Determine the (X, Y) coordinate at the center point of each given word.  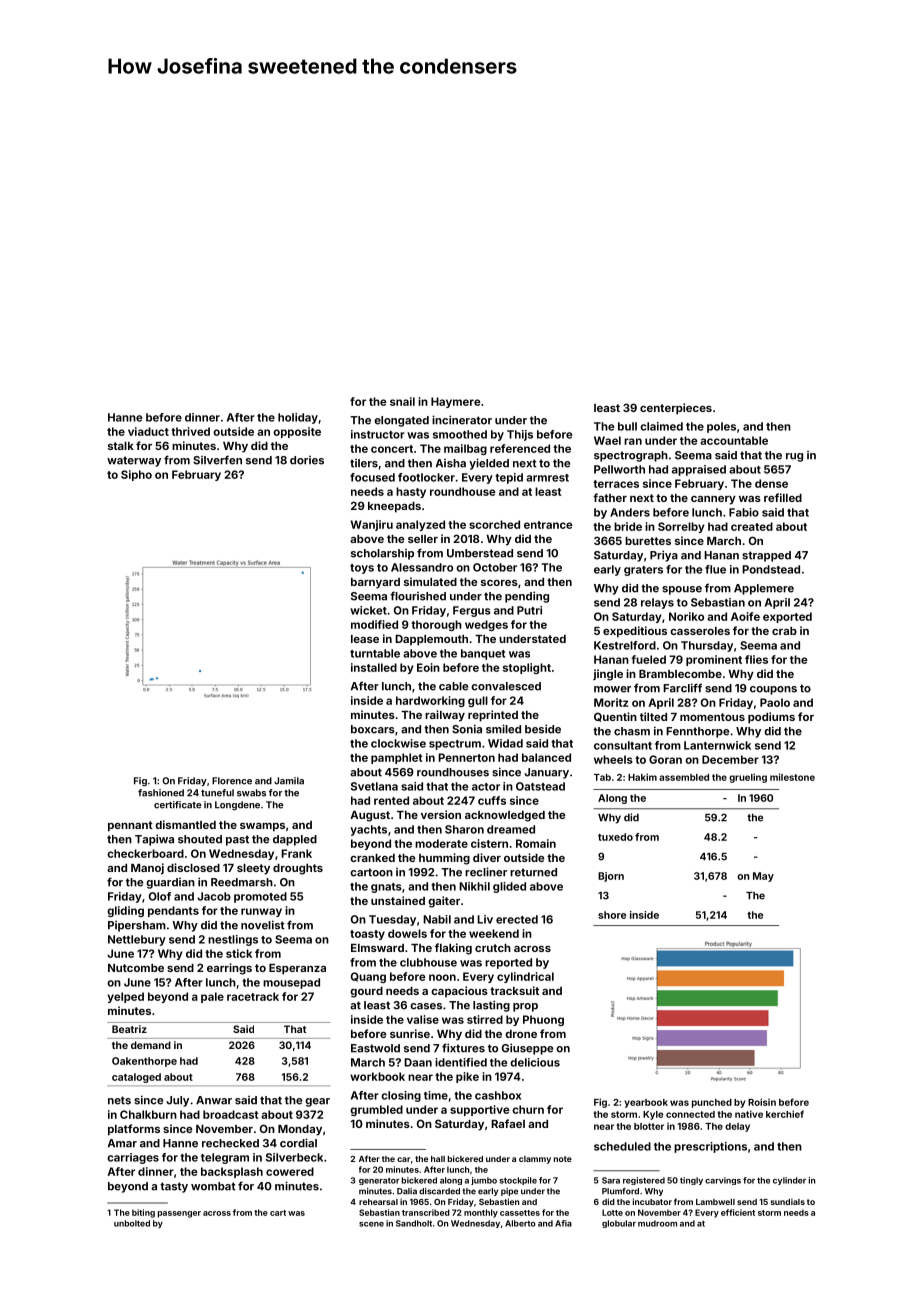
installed (374, 667)
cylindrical (525, 977)
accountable (734, 440)
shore (612, 915)
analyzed (420, 525)
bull (627, 426)
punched (712, 1103)
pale (212, 997)
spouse (682, 590)
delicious (535, 1062)
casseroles (700, 631)
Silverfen (217, 460)
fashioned (161, 793)
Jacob (214, 896)
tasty (174, 1187)
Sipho (136, 475)
